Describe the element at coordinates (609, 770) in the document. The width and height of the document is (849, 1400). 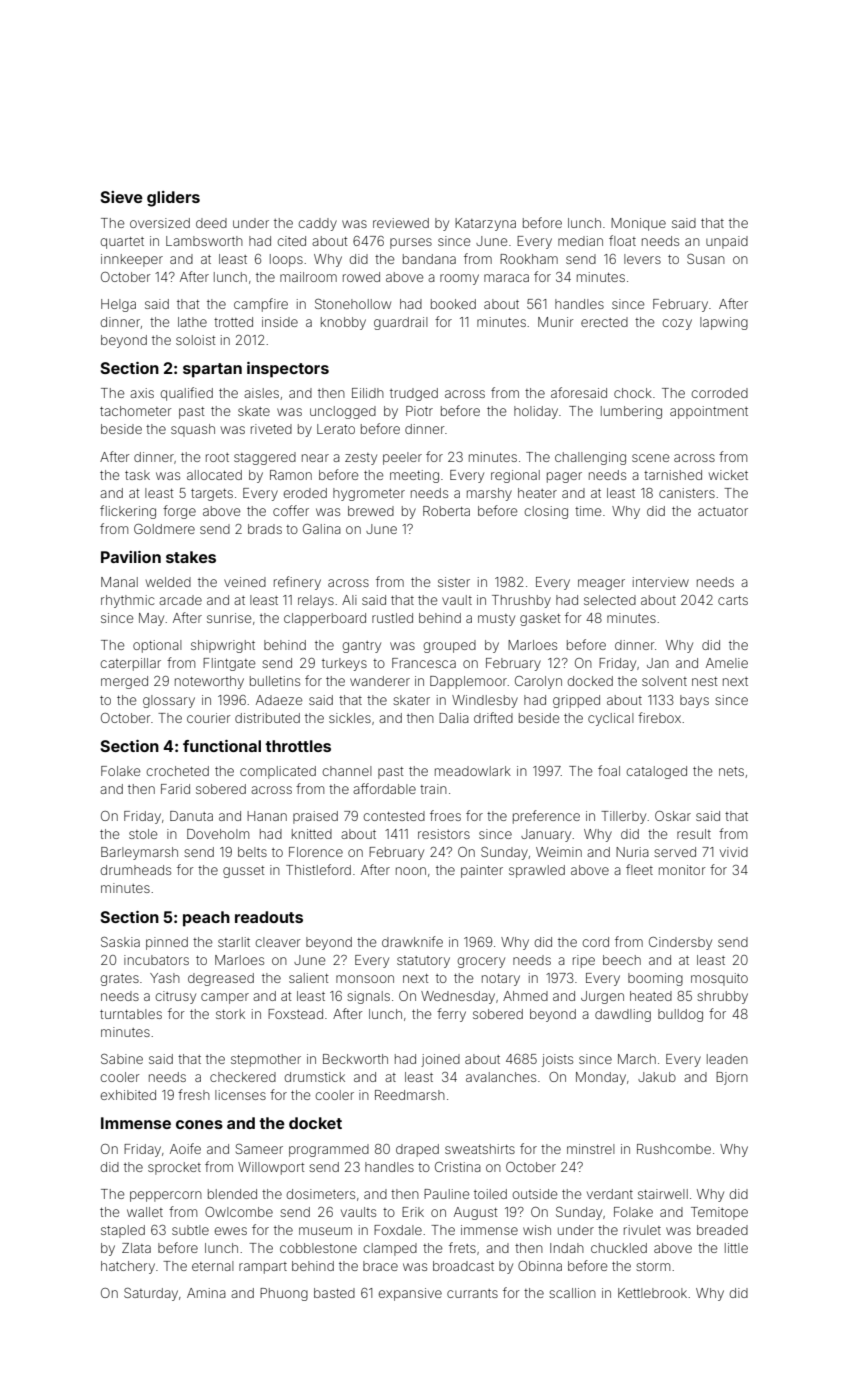
I see `foal` at that location.
